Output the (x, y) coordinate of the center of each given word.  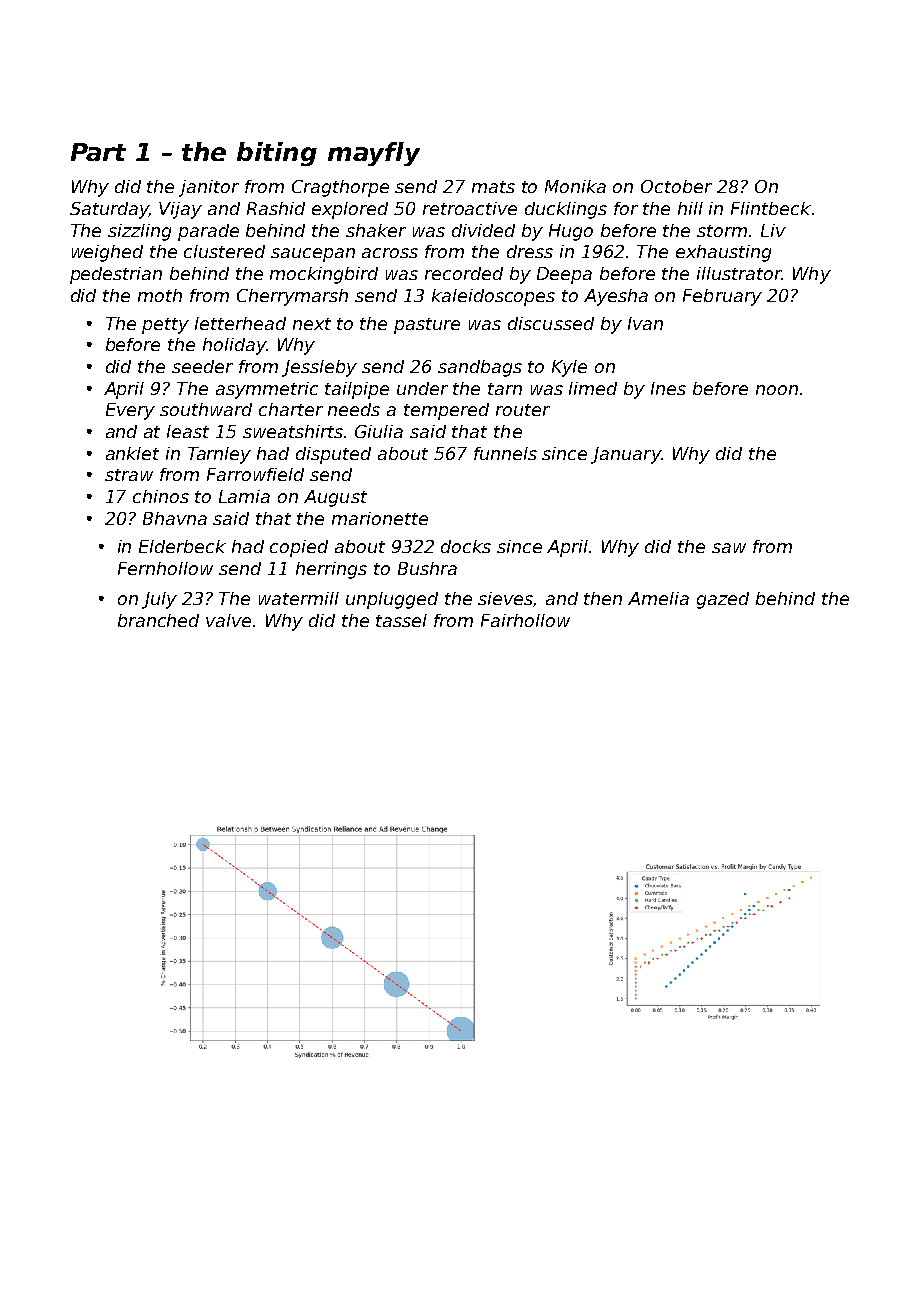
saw (729, 548)
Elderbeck (182, 546)
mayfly (374, 154)
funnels (505, 453)
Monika (575, 186)
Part (98, 152)
